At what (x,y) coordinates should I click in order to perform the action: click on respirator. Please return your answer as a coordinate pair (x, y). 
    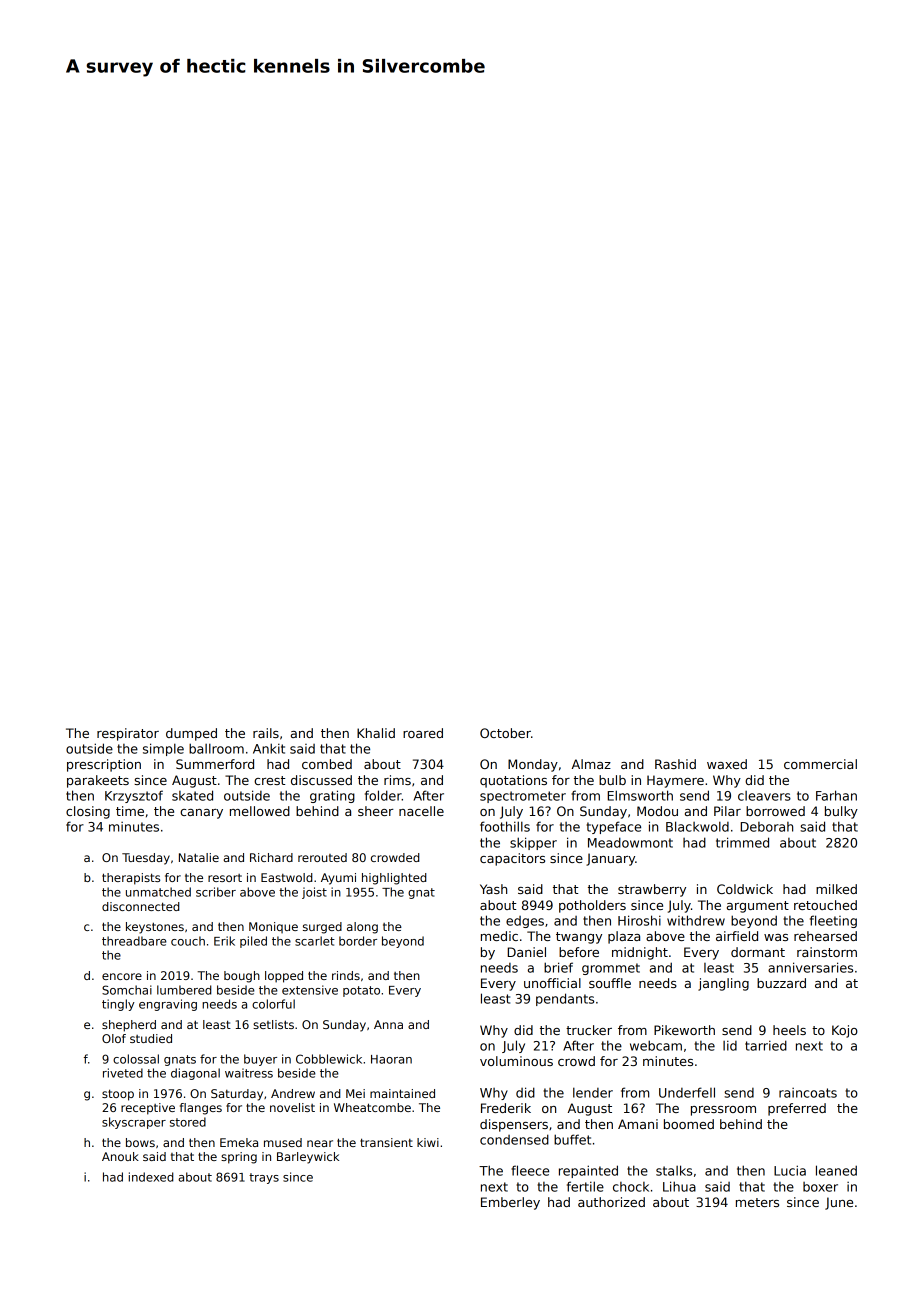
    Looking at the image, I should click on (128, 734).
